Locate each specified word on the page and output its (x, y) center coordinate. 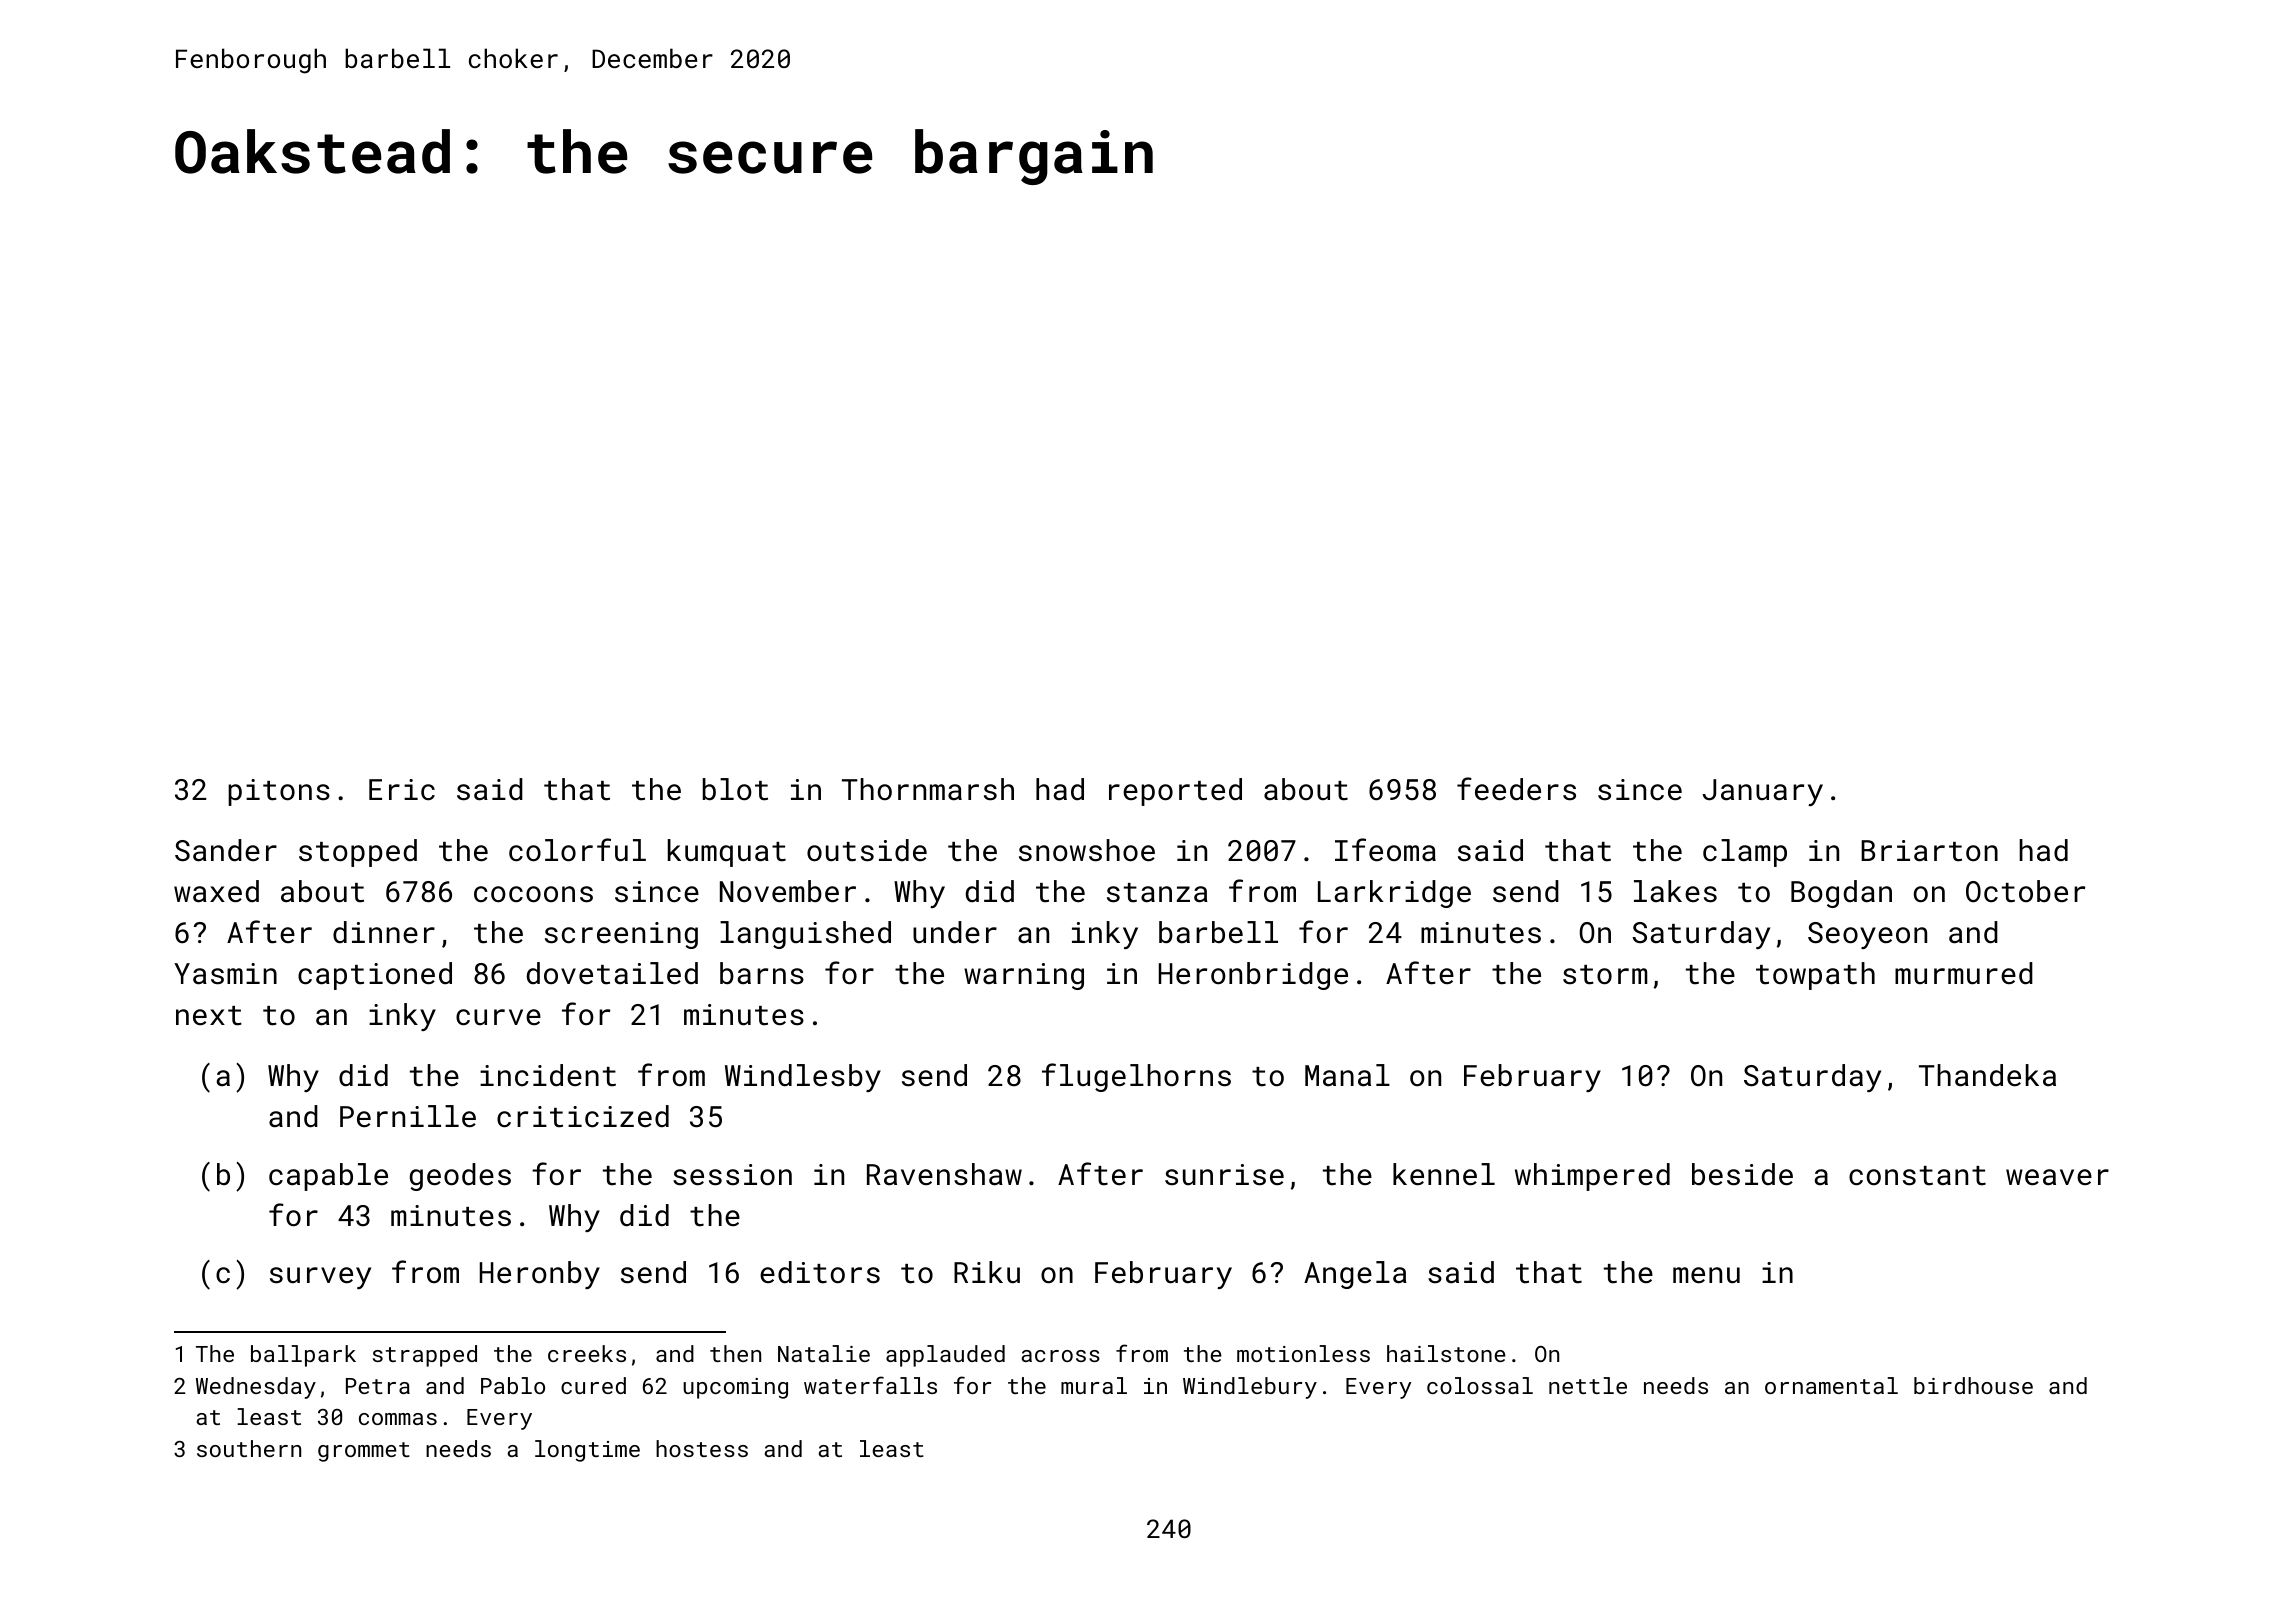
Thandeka (1987, 1075)
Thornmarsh (928, 789)
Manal (1347, 1075)
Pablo (513, 1385)
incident (548, 1075)
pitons (279, 792)
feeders (1516, 789)
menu (1706, 1275)
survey (320, 1278)
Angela (1355, 1275)
